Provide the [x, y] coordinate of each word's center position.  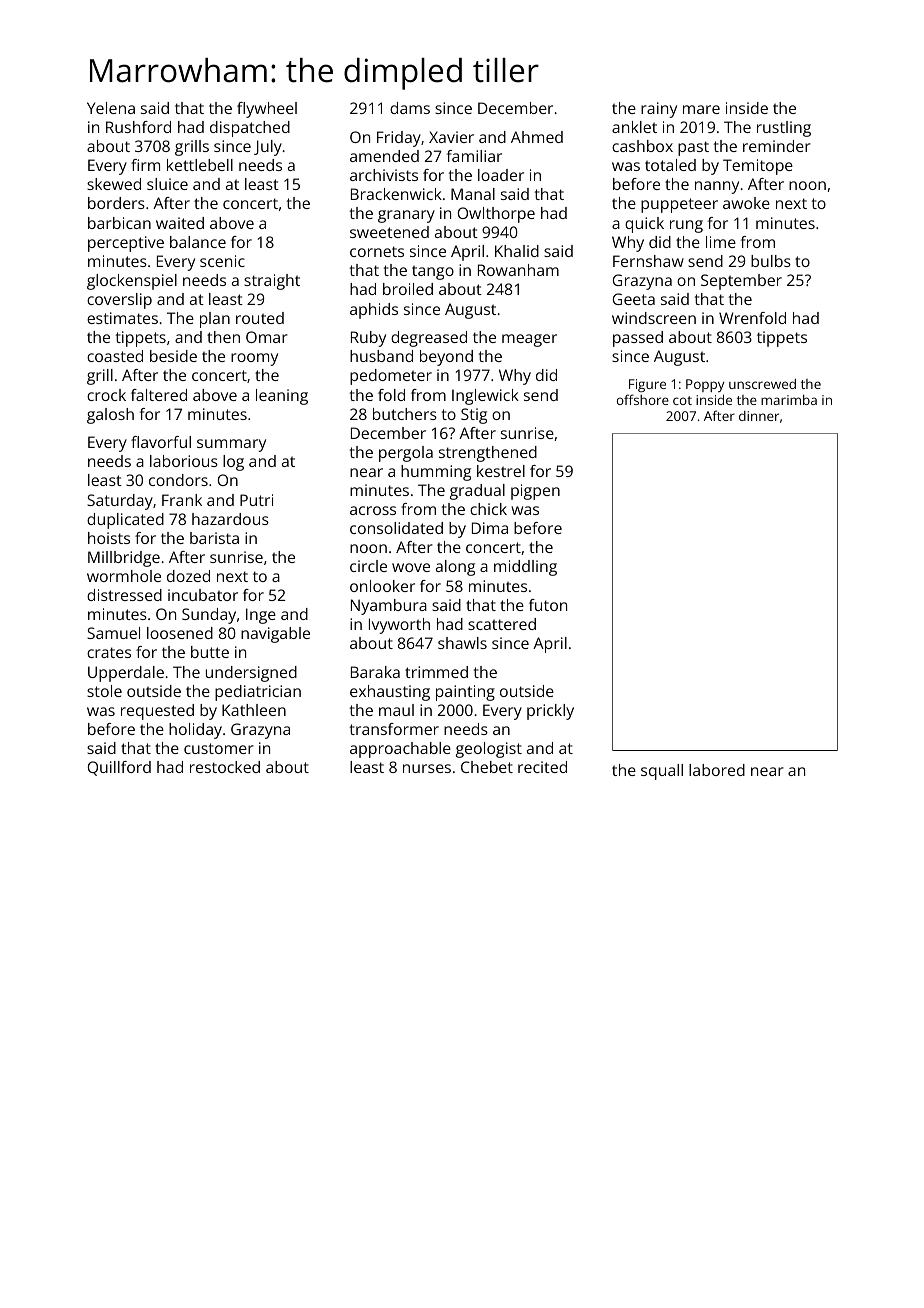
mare [701, 109]
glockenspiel [132, 282]
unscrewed [762, 384]
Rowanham [518, 270]
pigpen [535, 492]
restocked [225, 767]
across [373, 510]
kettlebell [200, 165]
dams [410, 108]
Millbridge [124, 559]
